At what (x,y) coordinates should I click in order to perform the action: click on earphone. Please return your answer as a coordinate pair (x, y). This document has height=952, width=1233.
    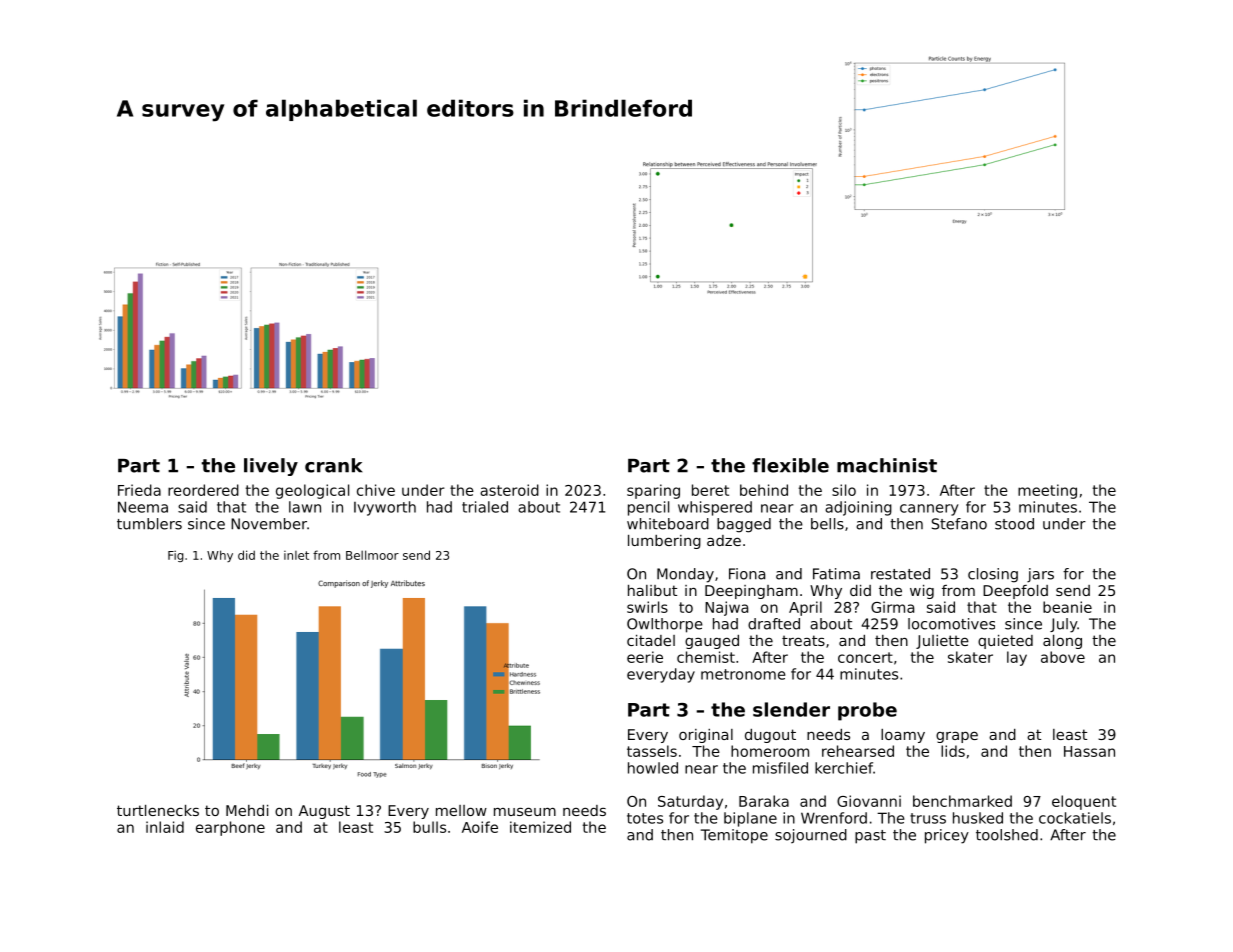
    Looking at the image, I should click on (230, 828).
